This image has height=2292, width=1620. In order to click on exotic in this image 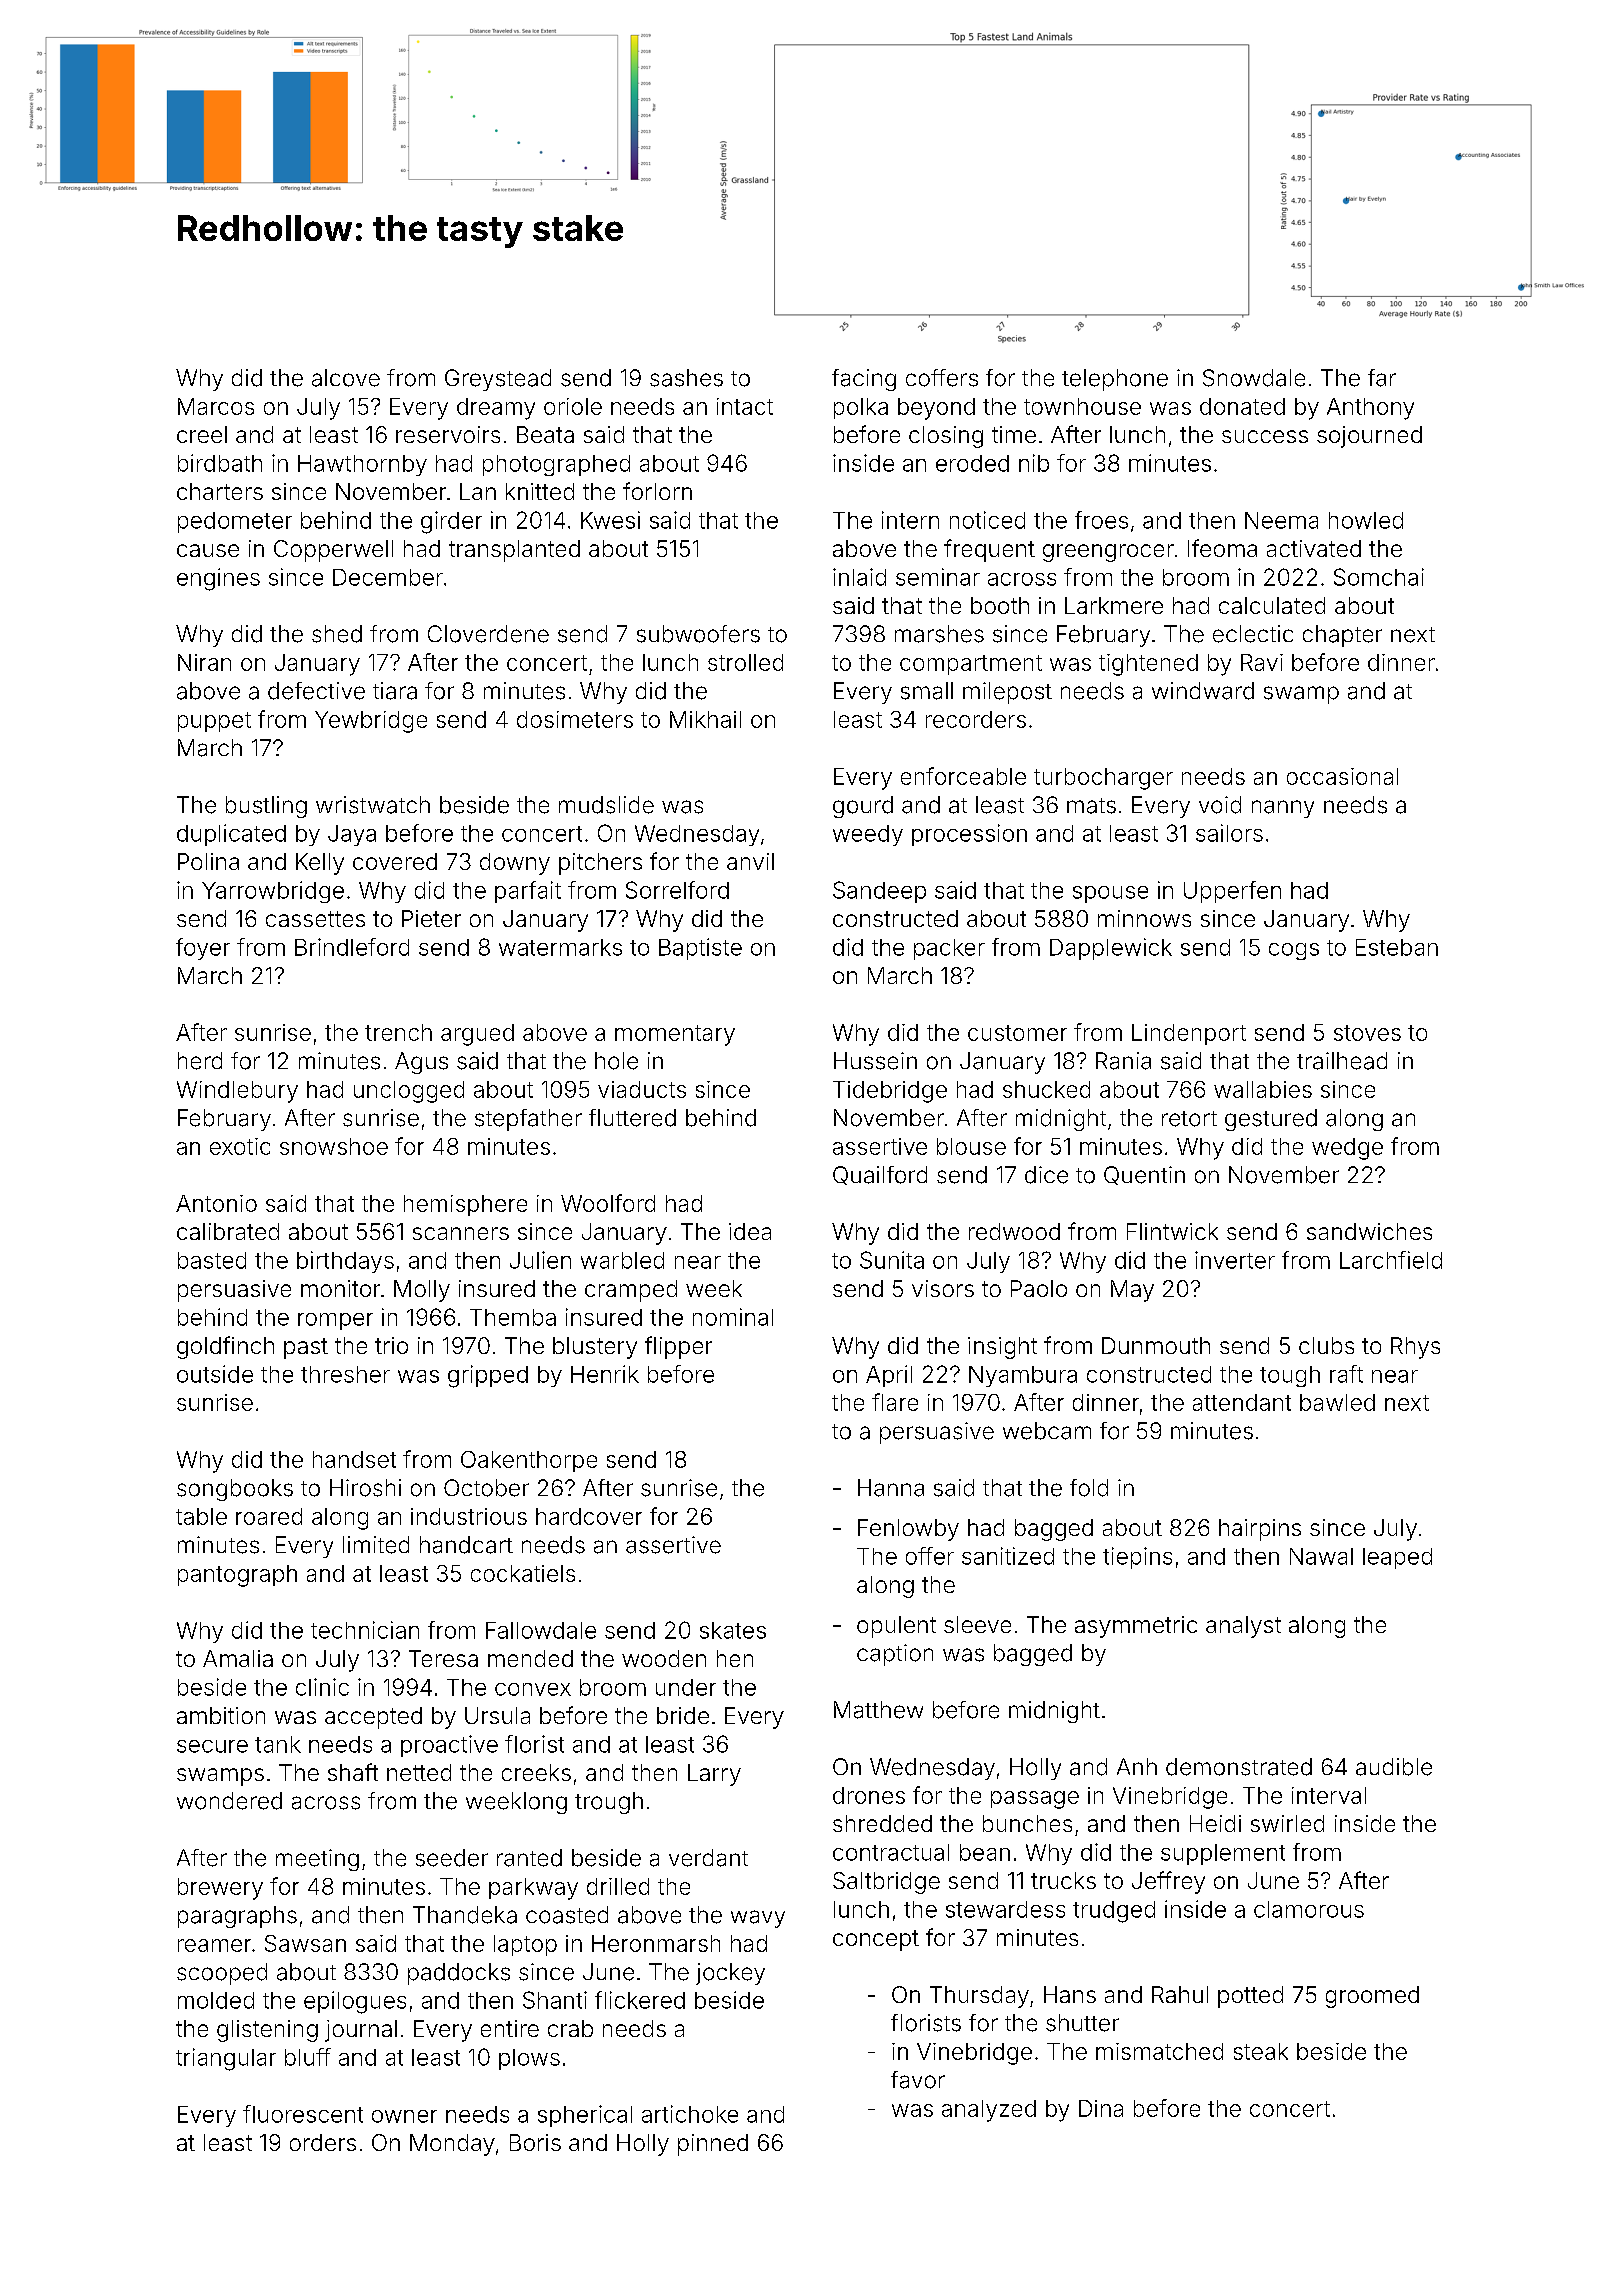, I will do `click(240, 1146)`.
